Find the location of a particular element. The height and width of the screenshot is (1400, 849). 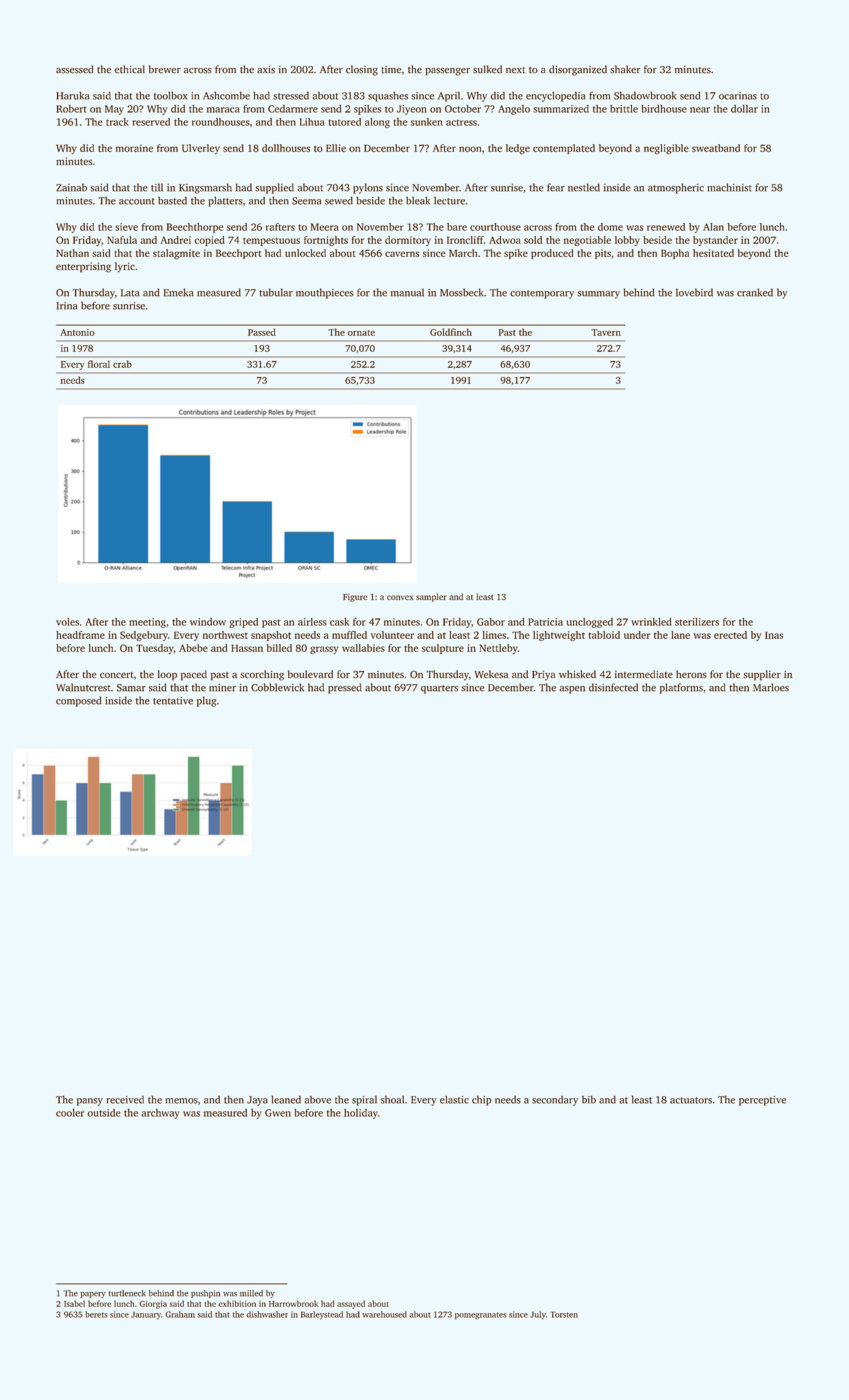

basted is located at coordinates (172, 200).
